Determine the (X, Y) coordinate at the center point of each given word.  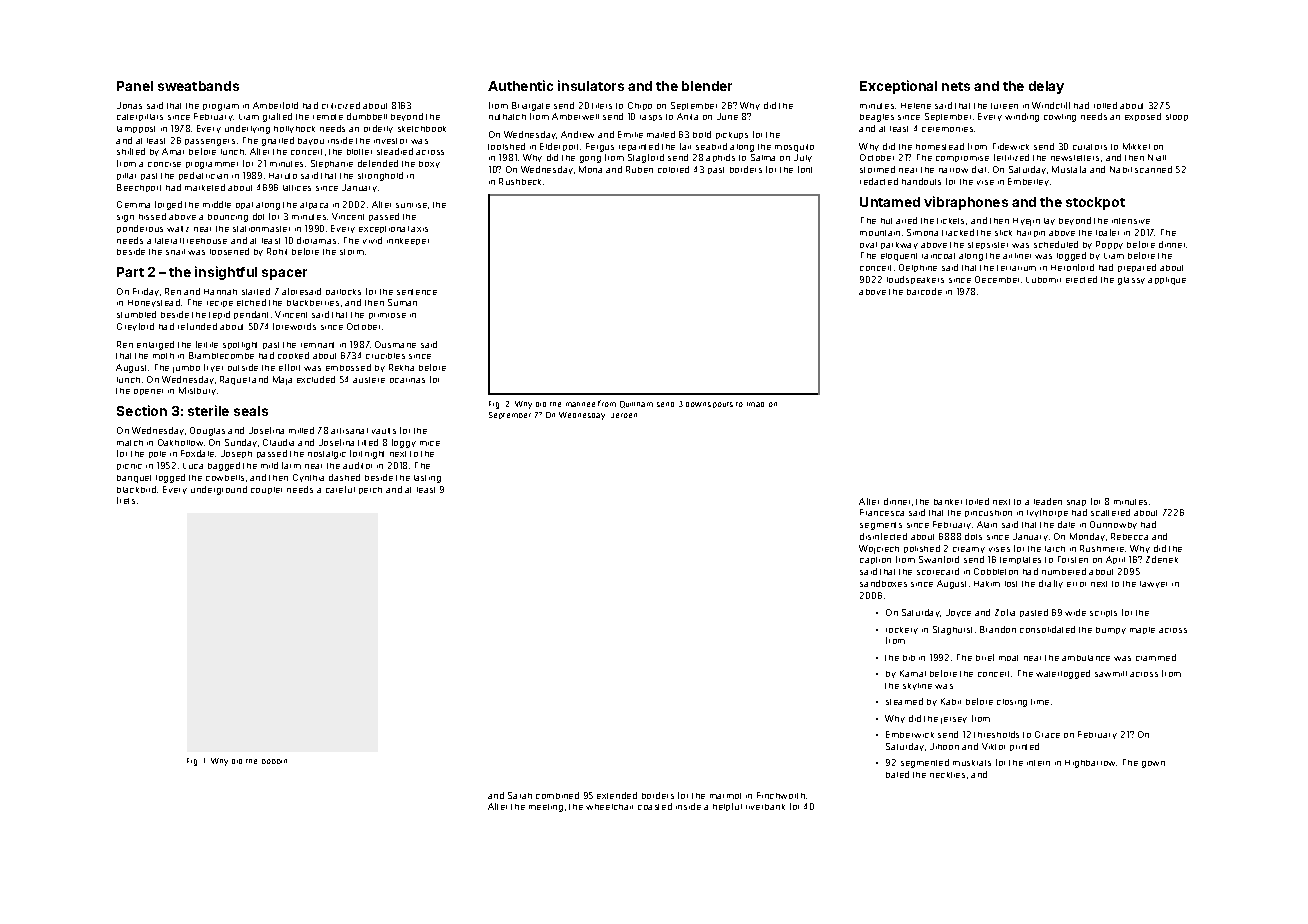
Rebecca (1129, 536)
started (256, 291)
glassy (1131, 281)
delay (1046, 87)
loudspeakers (915, 280)
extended (617, 795)
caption (875, 560)
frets (126, 500)
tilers (602, 106)
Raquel (235, 380)
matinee (580, 404)
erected (1081, 279)
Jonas (129, 105)
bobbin (274, 761)
